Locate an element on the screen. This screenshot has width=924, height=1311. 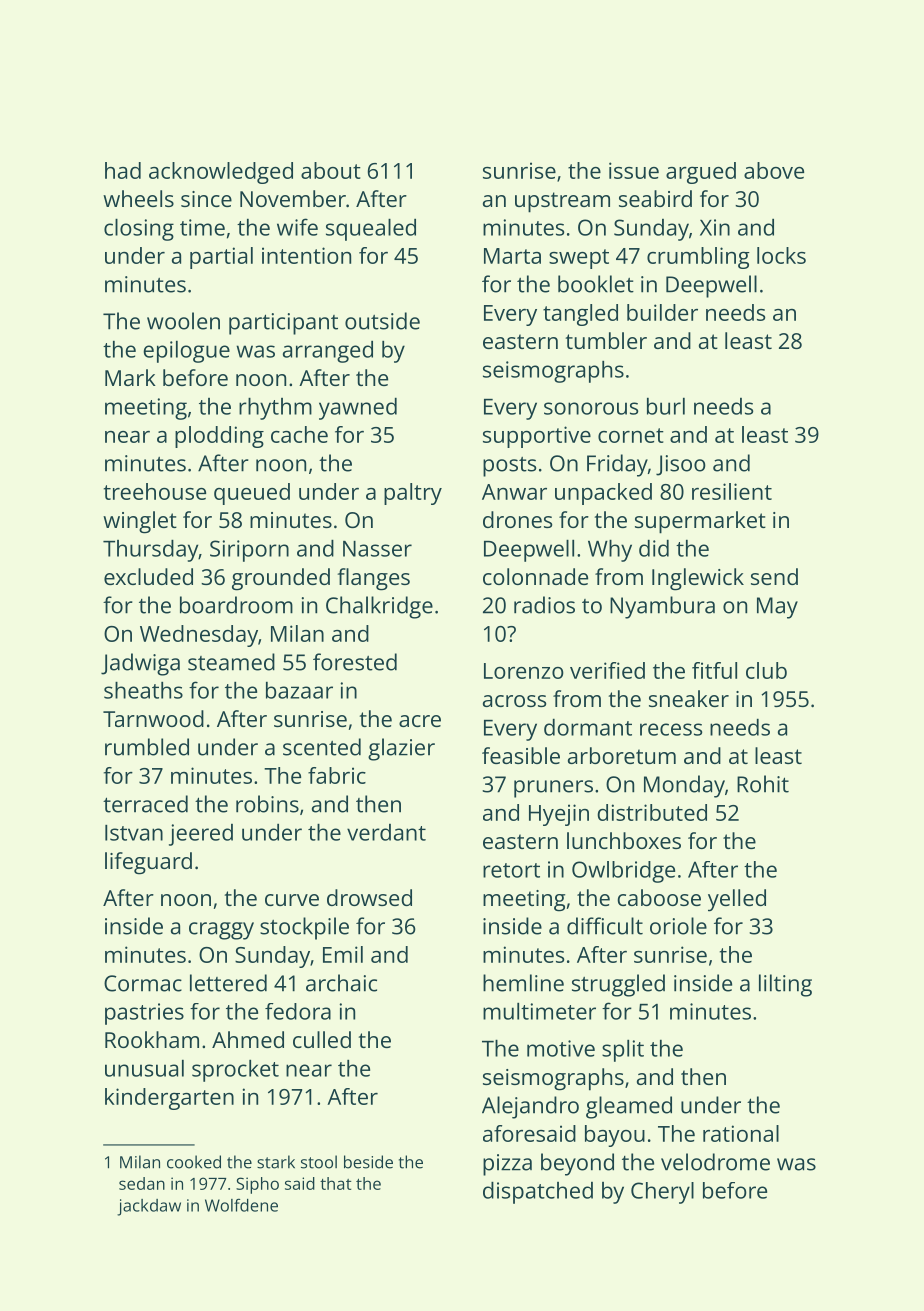
verdant is located at coordinates (386, 832).
